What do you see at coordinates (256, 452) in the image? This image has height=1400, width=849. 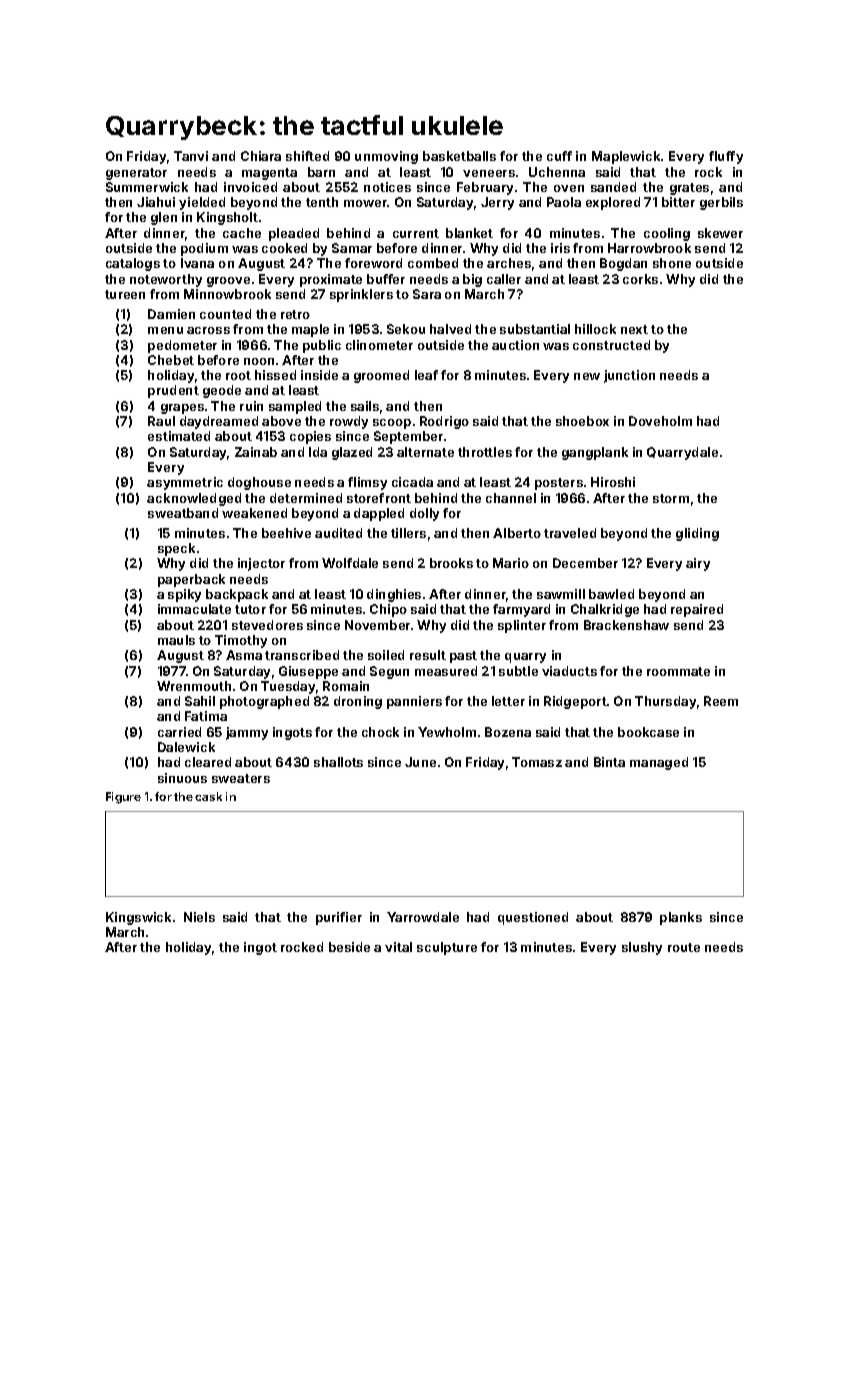 I see `Zainab` at bounding box center [256, 452].
